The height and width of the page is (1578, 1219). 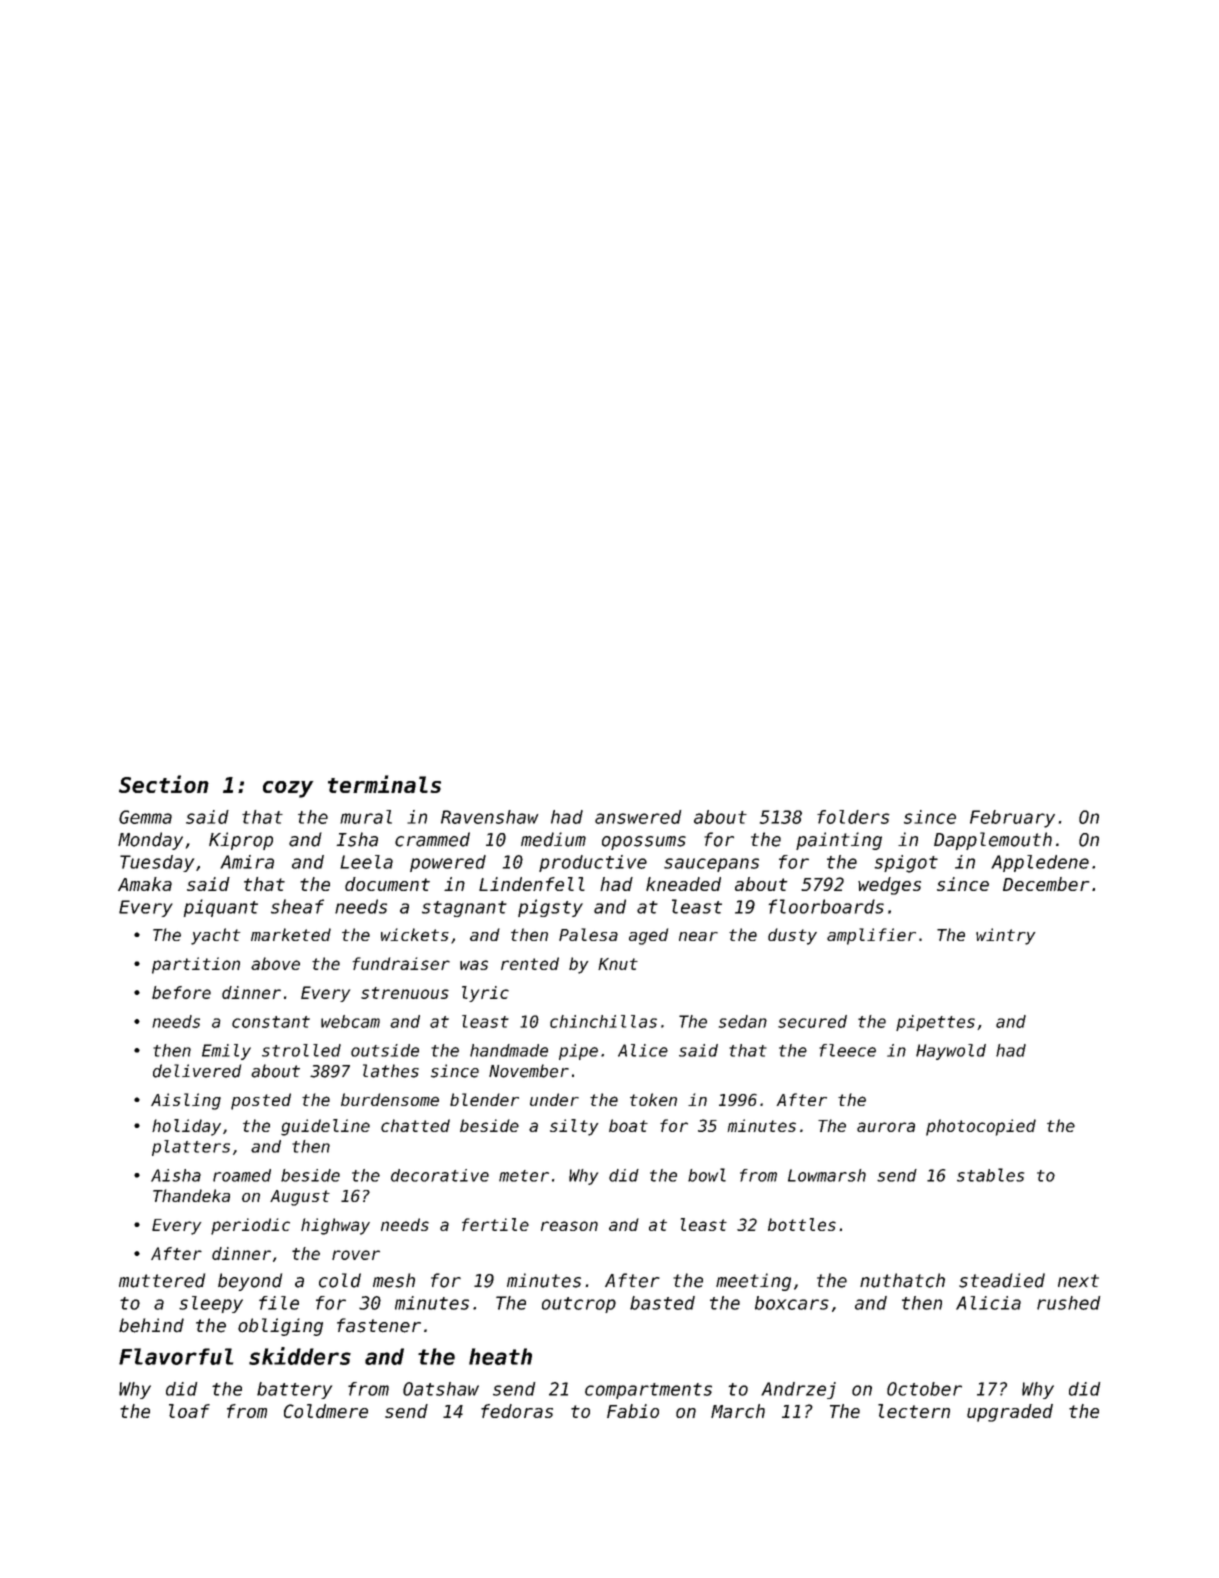 I want to click on Thandeka, so click(x=191, y=1195).
